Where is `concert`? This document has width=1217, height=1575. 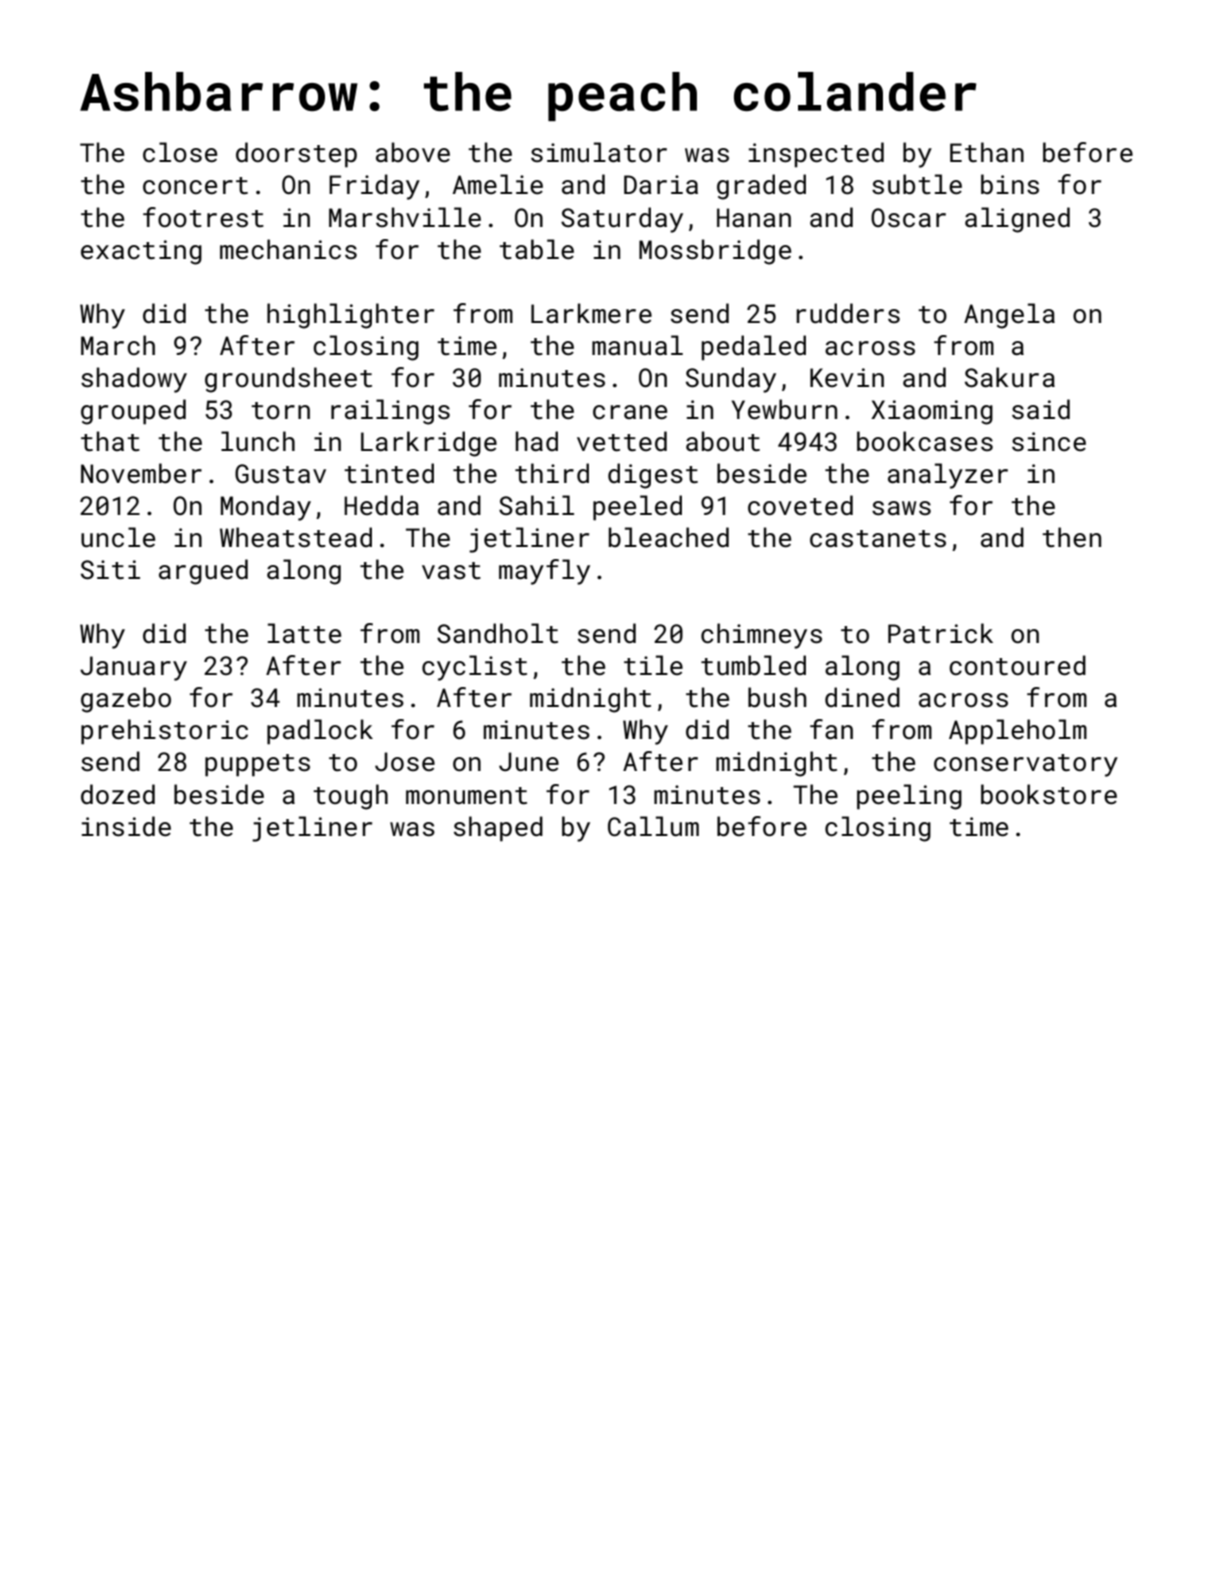 concert is located at coordinates (195, 186).
